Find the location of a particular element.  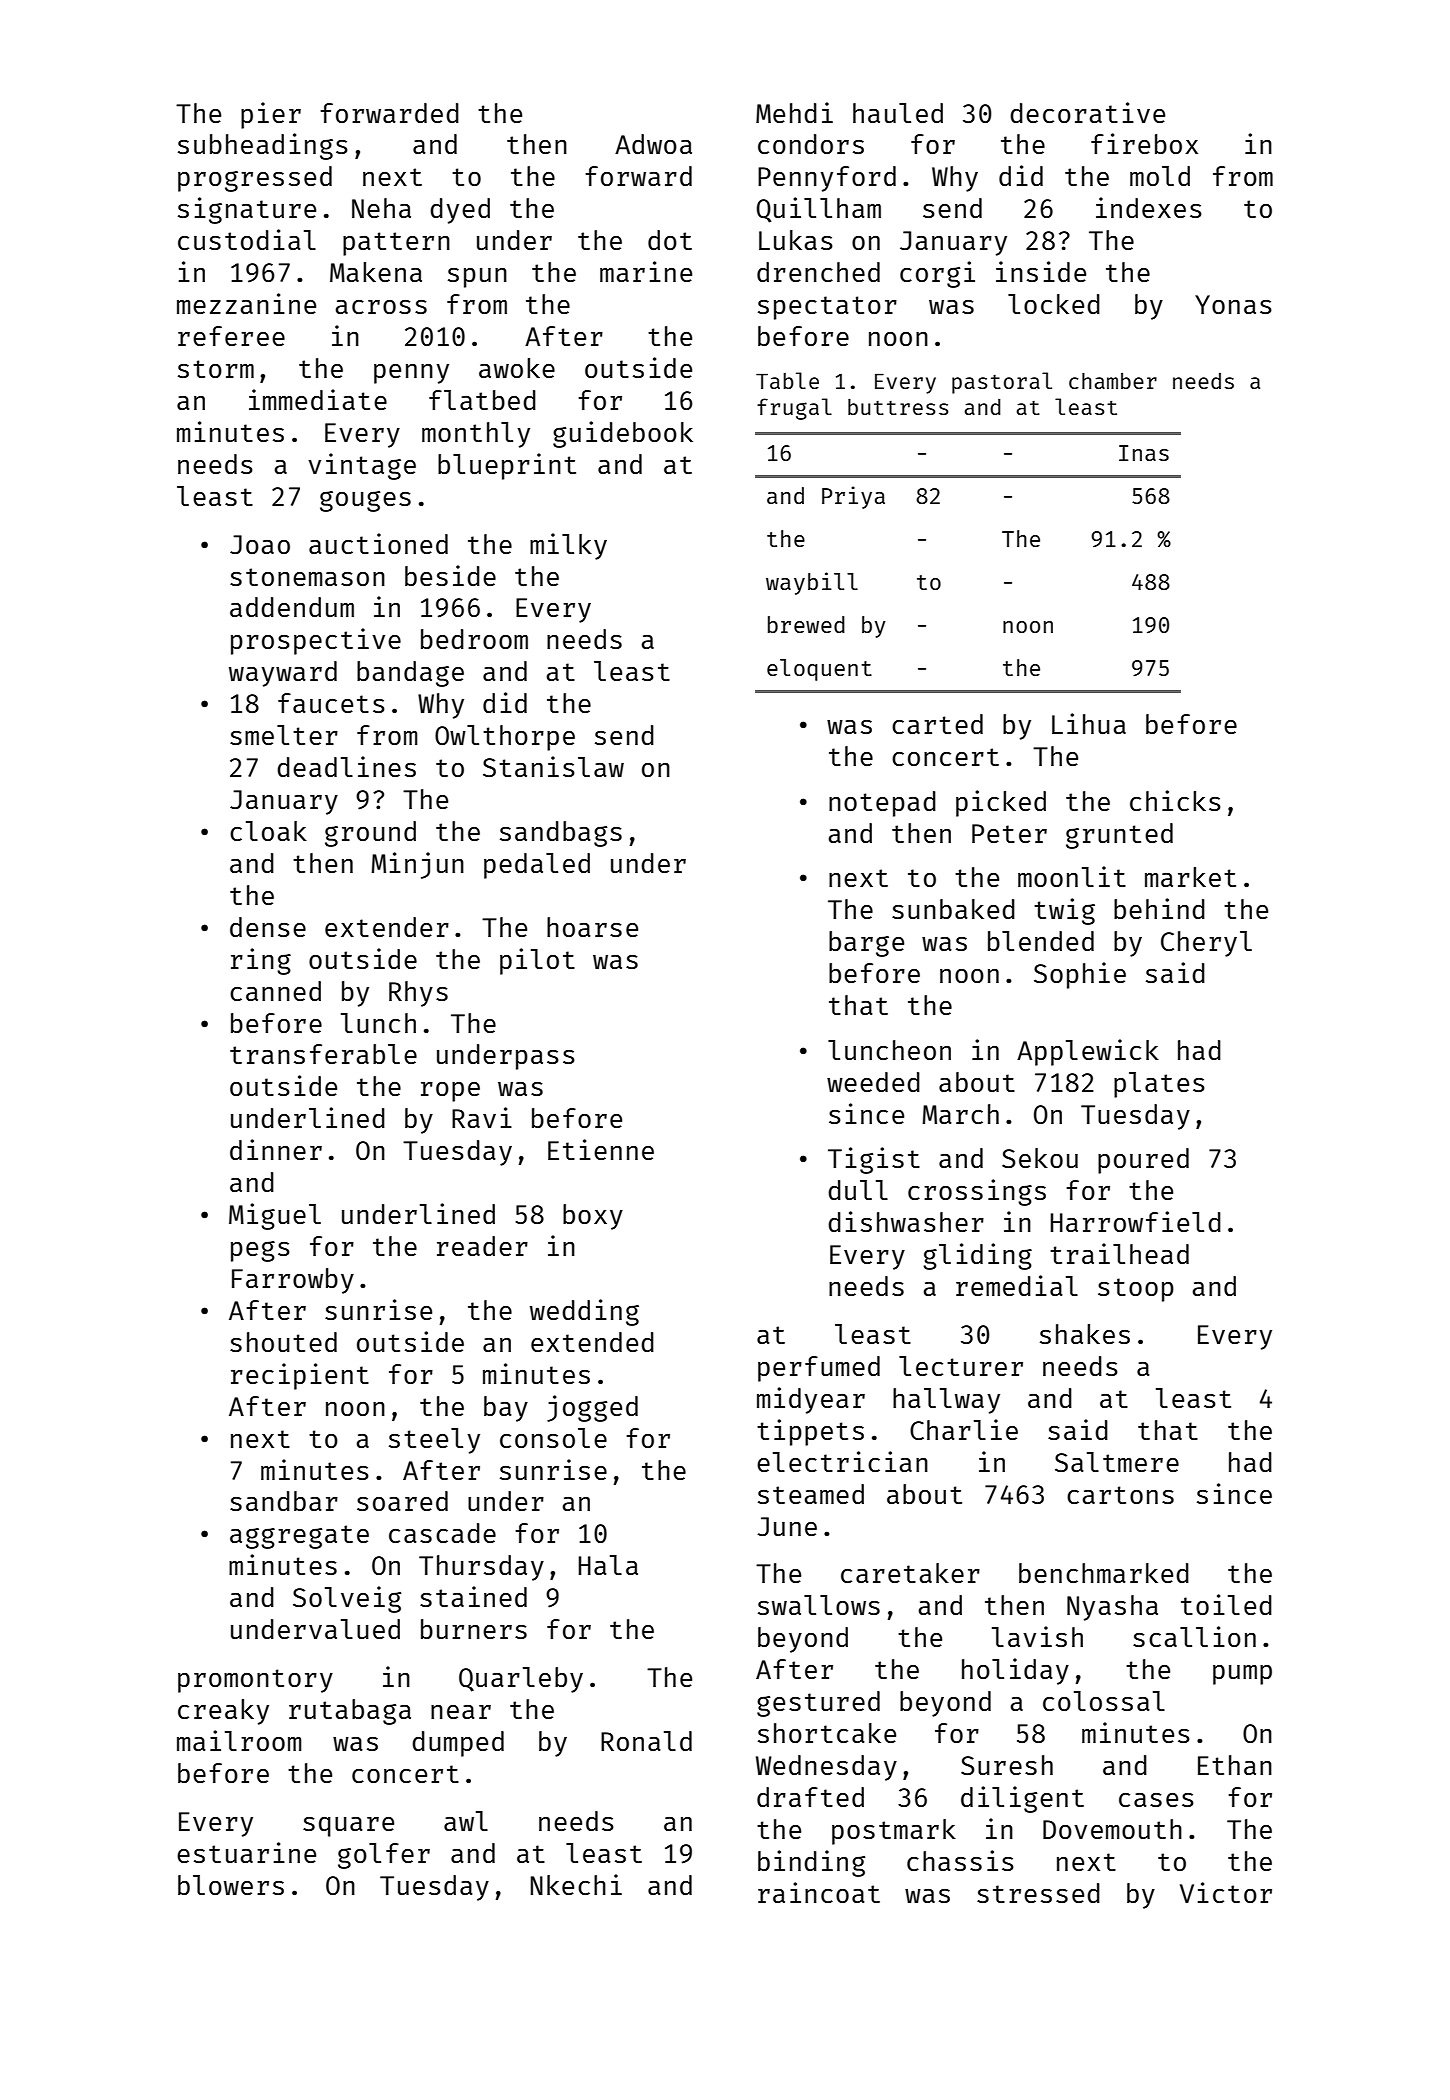

chicks is located at coordinates (1175, 800).
